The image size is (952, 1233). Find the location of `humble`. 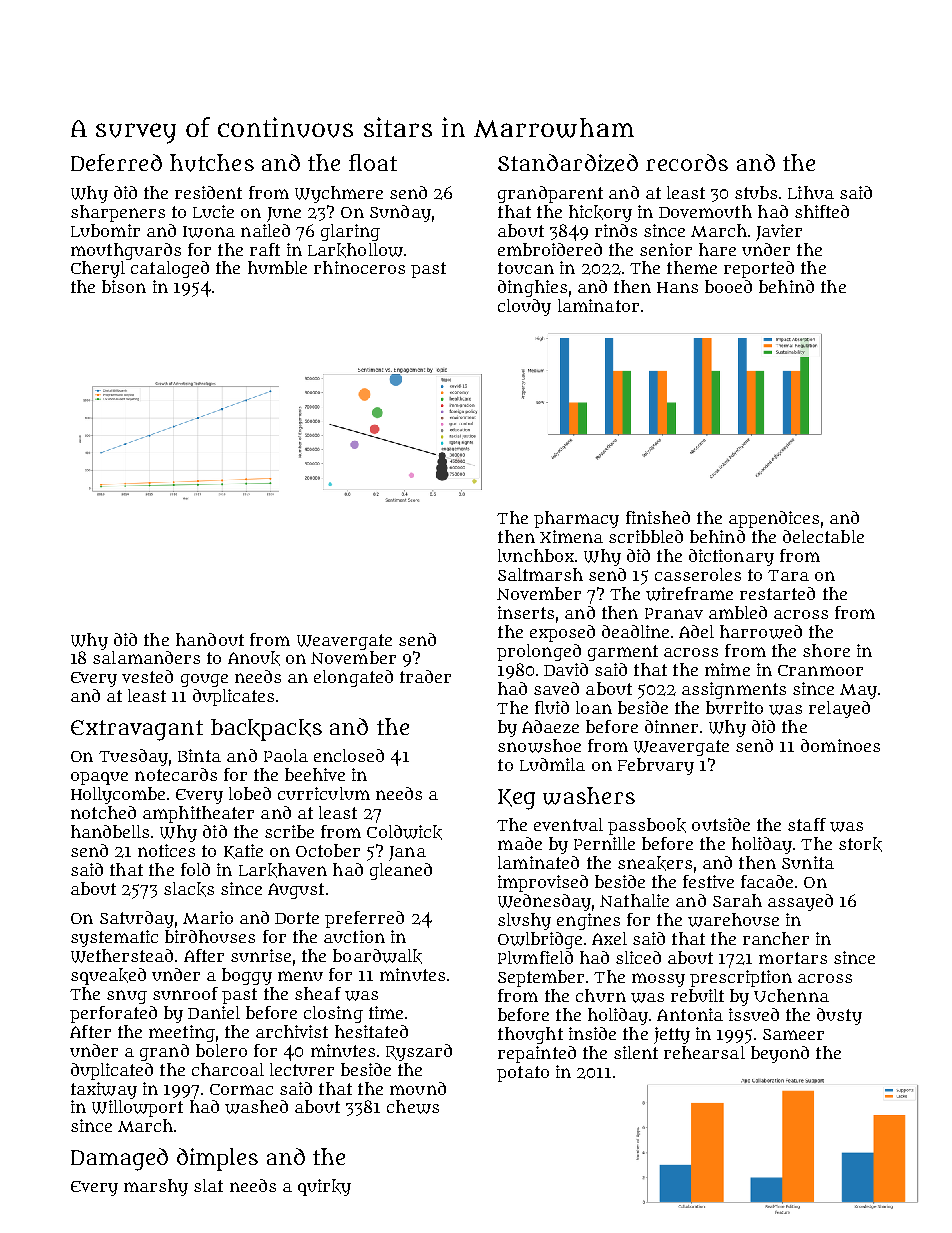

humble is located at coordinates (277, 267).
